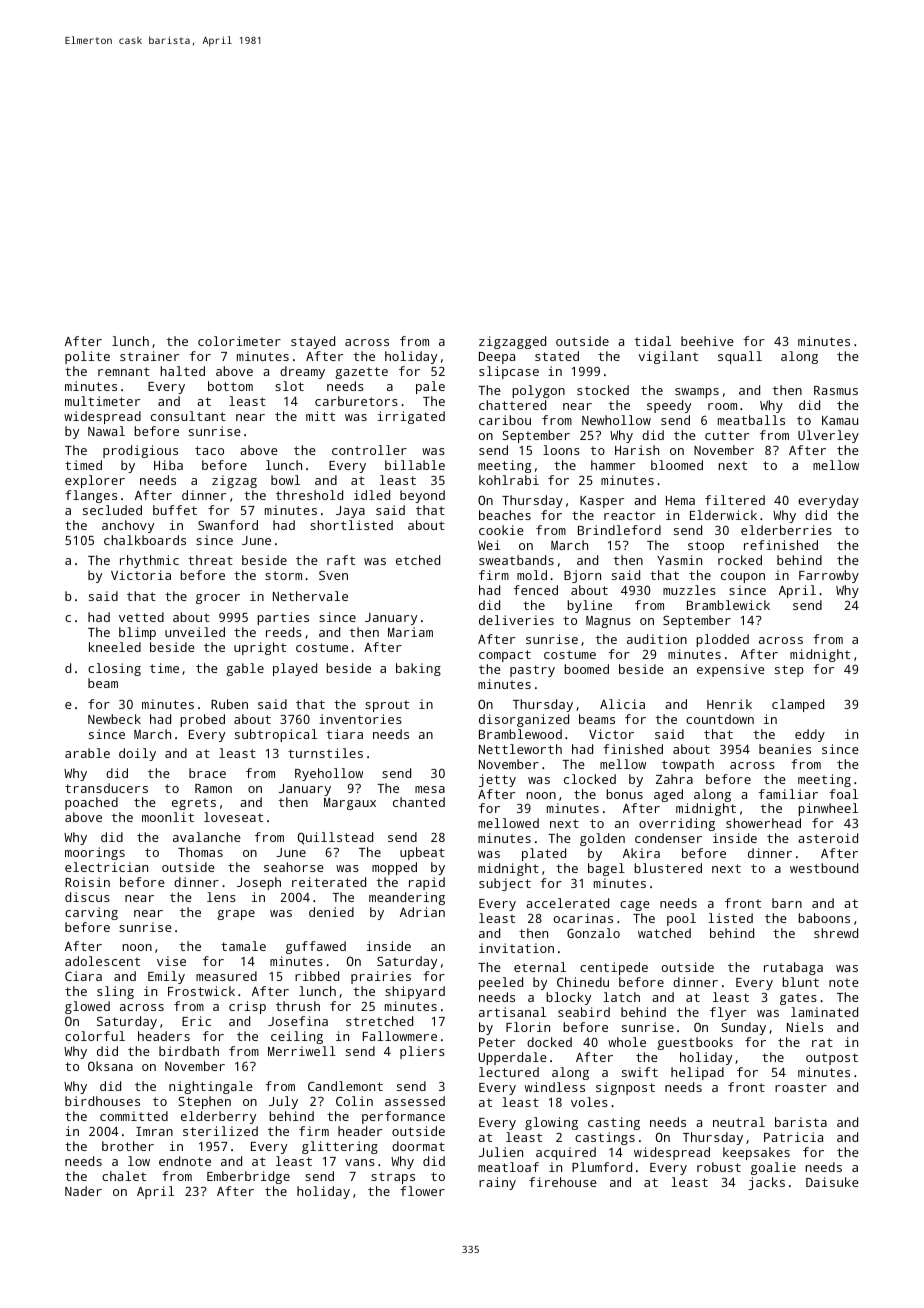 Image resolution: width=924 pixels, height=1308 pixels. Describe the element at coordinates (313, 342) in the screenshot. I see `stayed` at that location.
